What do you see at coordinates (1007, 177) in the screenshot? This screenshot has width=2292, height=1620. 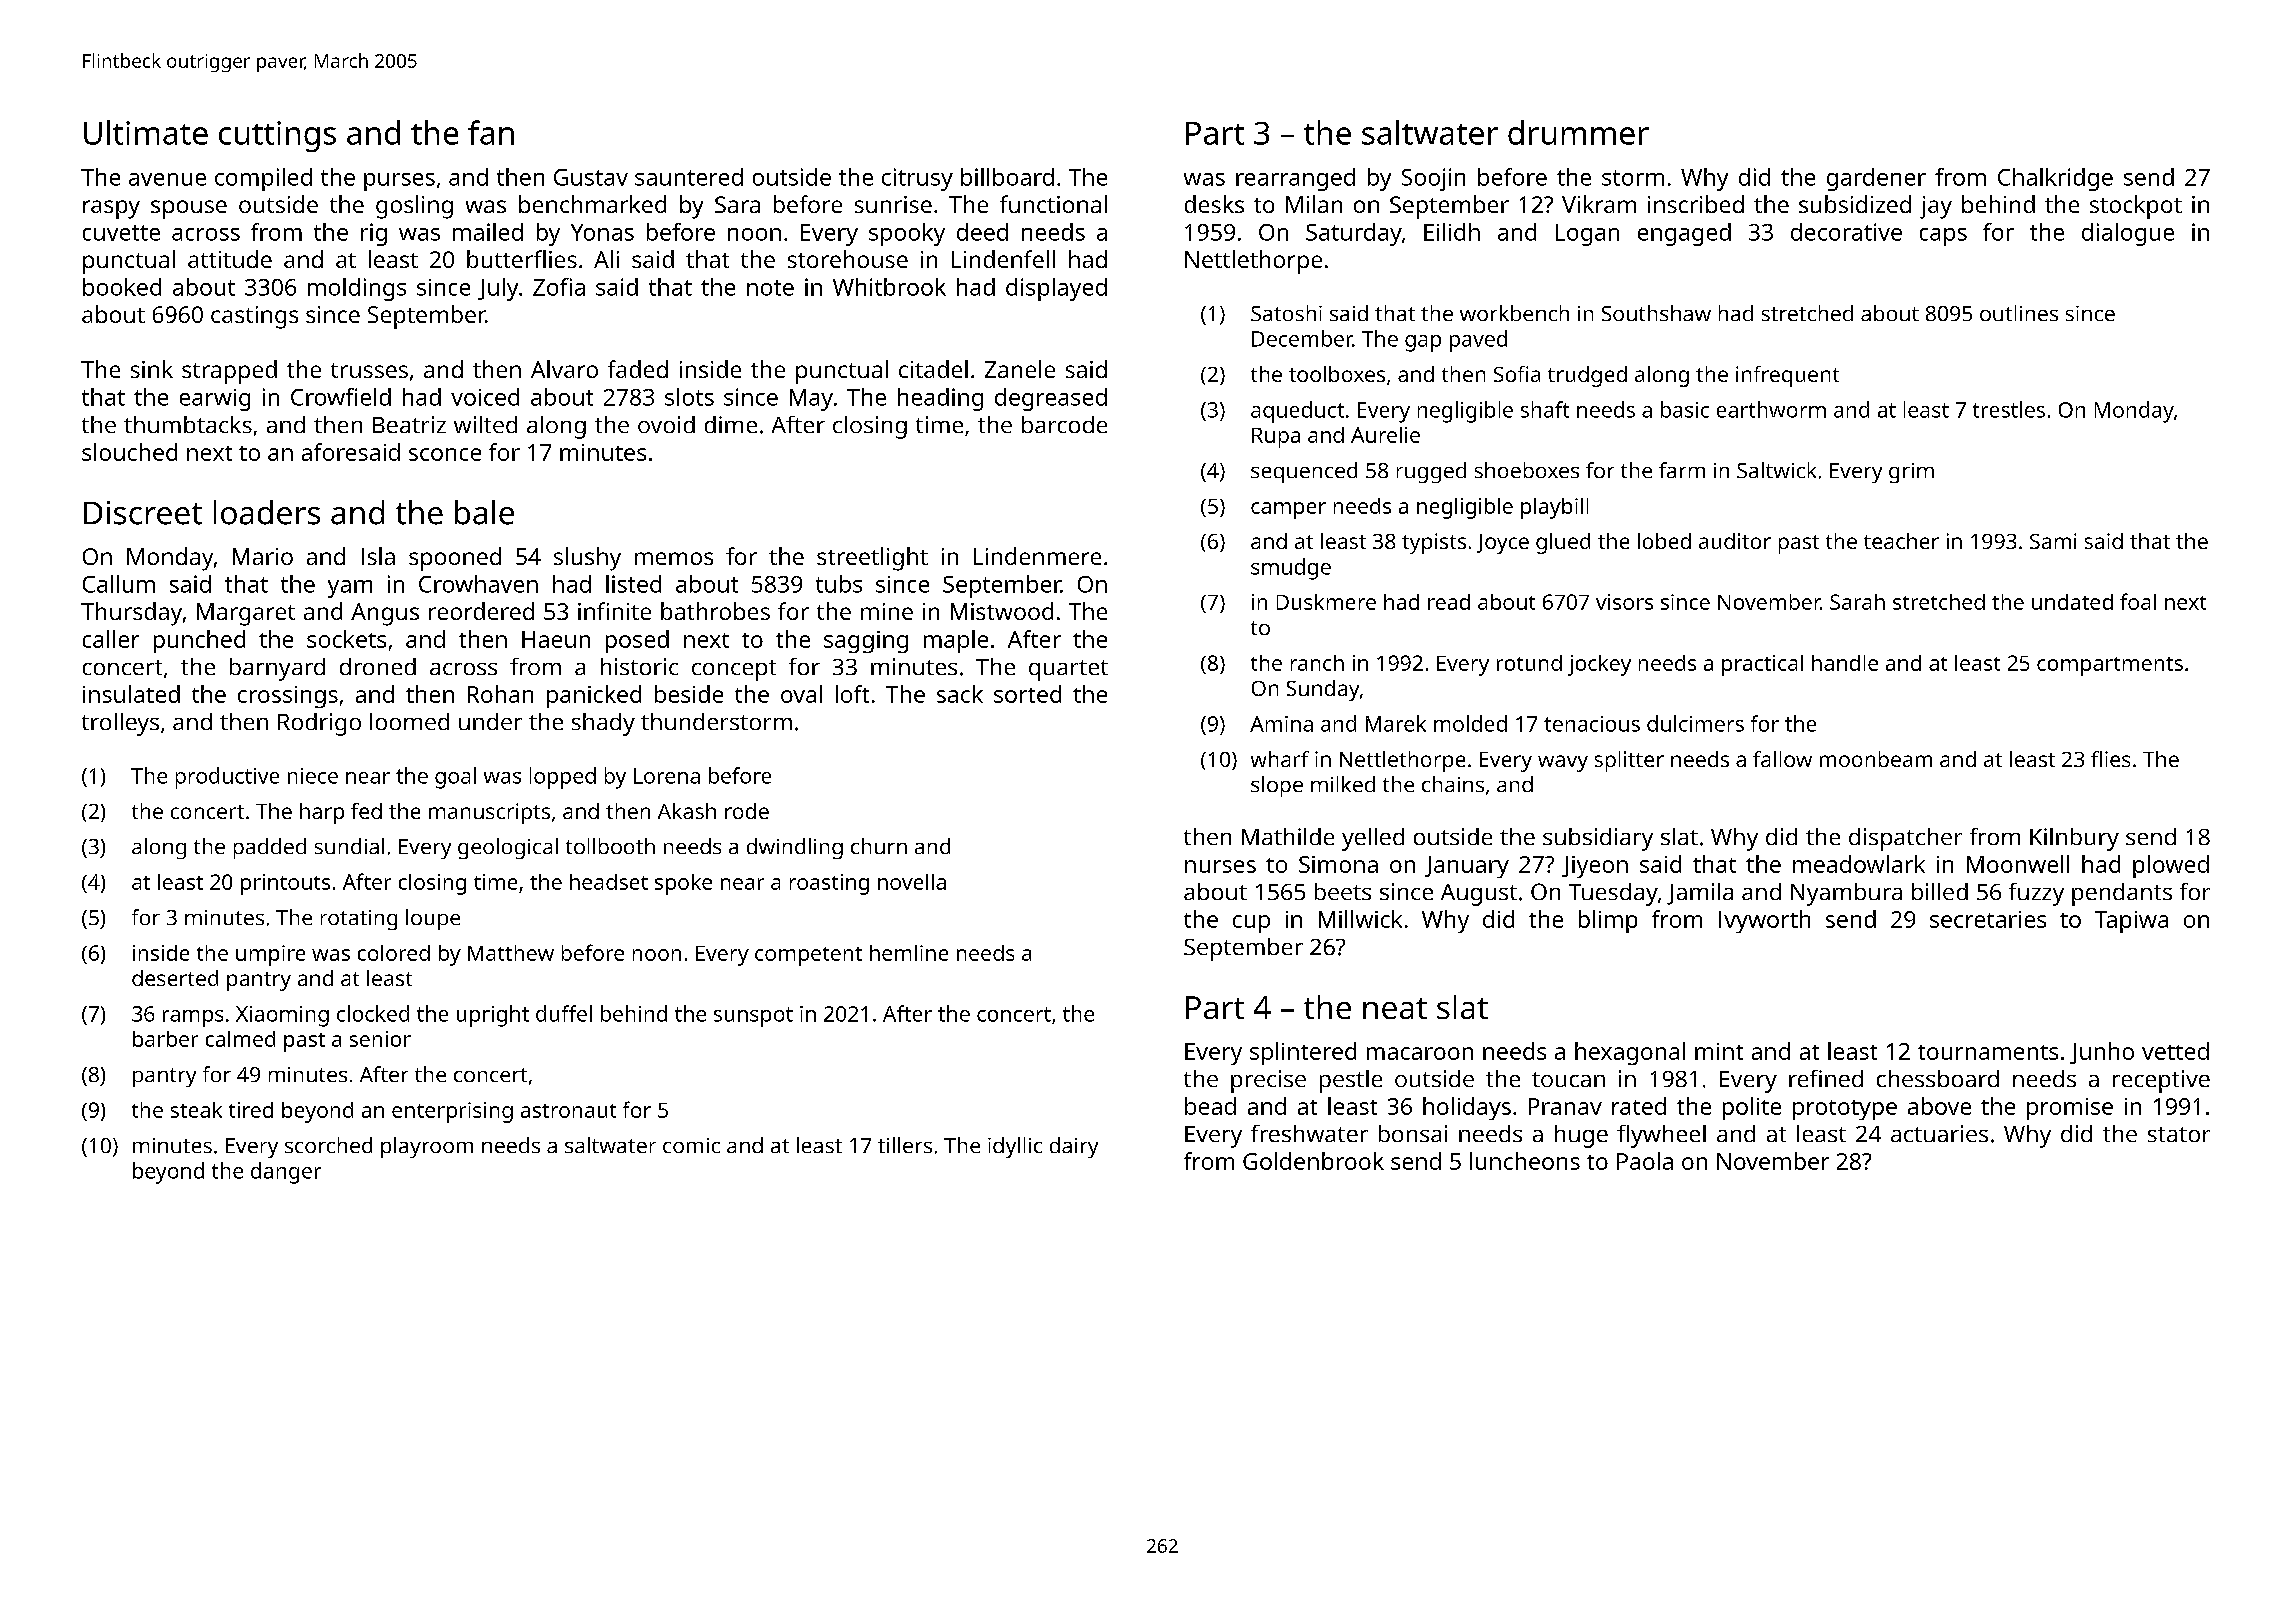 I see `billboard` at bounding box center [1007, 177].
